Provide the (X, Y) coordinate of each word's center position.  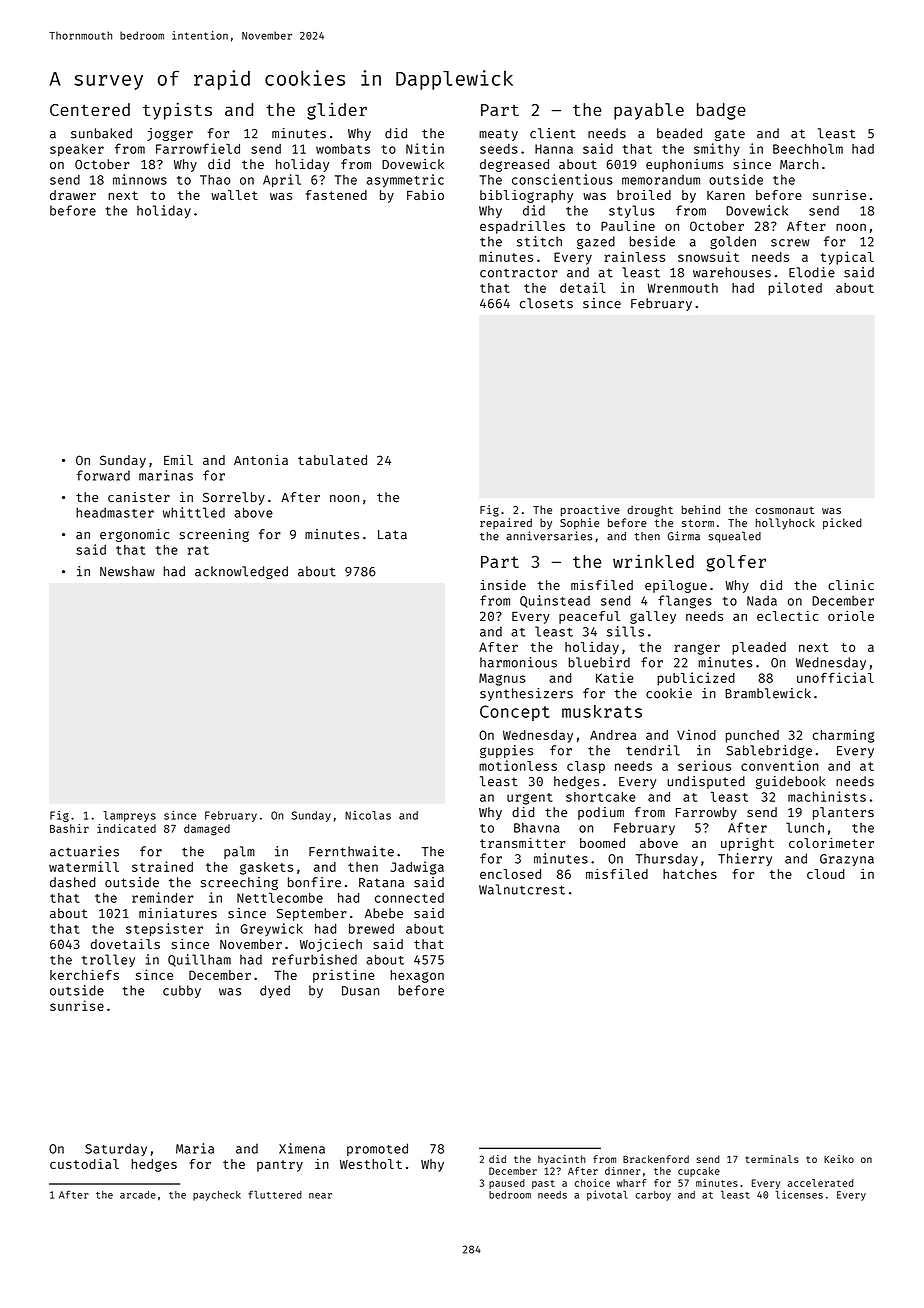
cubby (182, 991)
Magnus (502, 679)
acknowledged (241, 572)
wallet (234, 195)
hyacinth (562, 1160)
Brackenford (656, 1159)
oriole (851, 616)
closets (546, 303)
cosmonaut (784, 510)
